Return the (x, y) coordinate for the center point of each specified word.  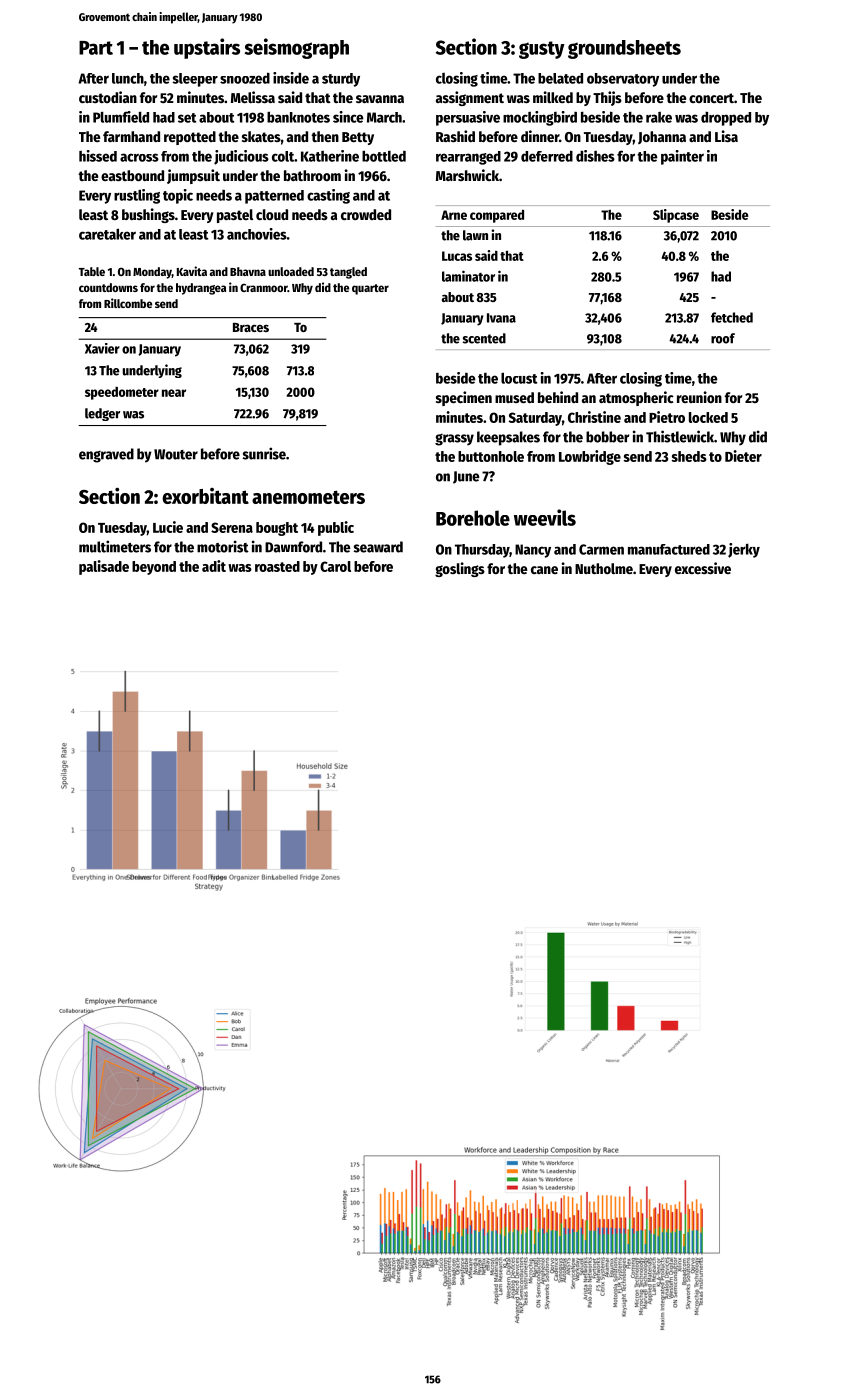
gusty (542, 50)
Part (96, 48)
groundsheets (624, 49)
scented (484, 338)
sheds (689, 456)
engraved (106, 455)
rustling (137, 196)
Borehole (473, 518)
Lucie (168, 527)
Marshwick (467, 175)
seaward (378, 547)
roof (723, 338)
